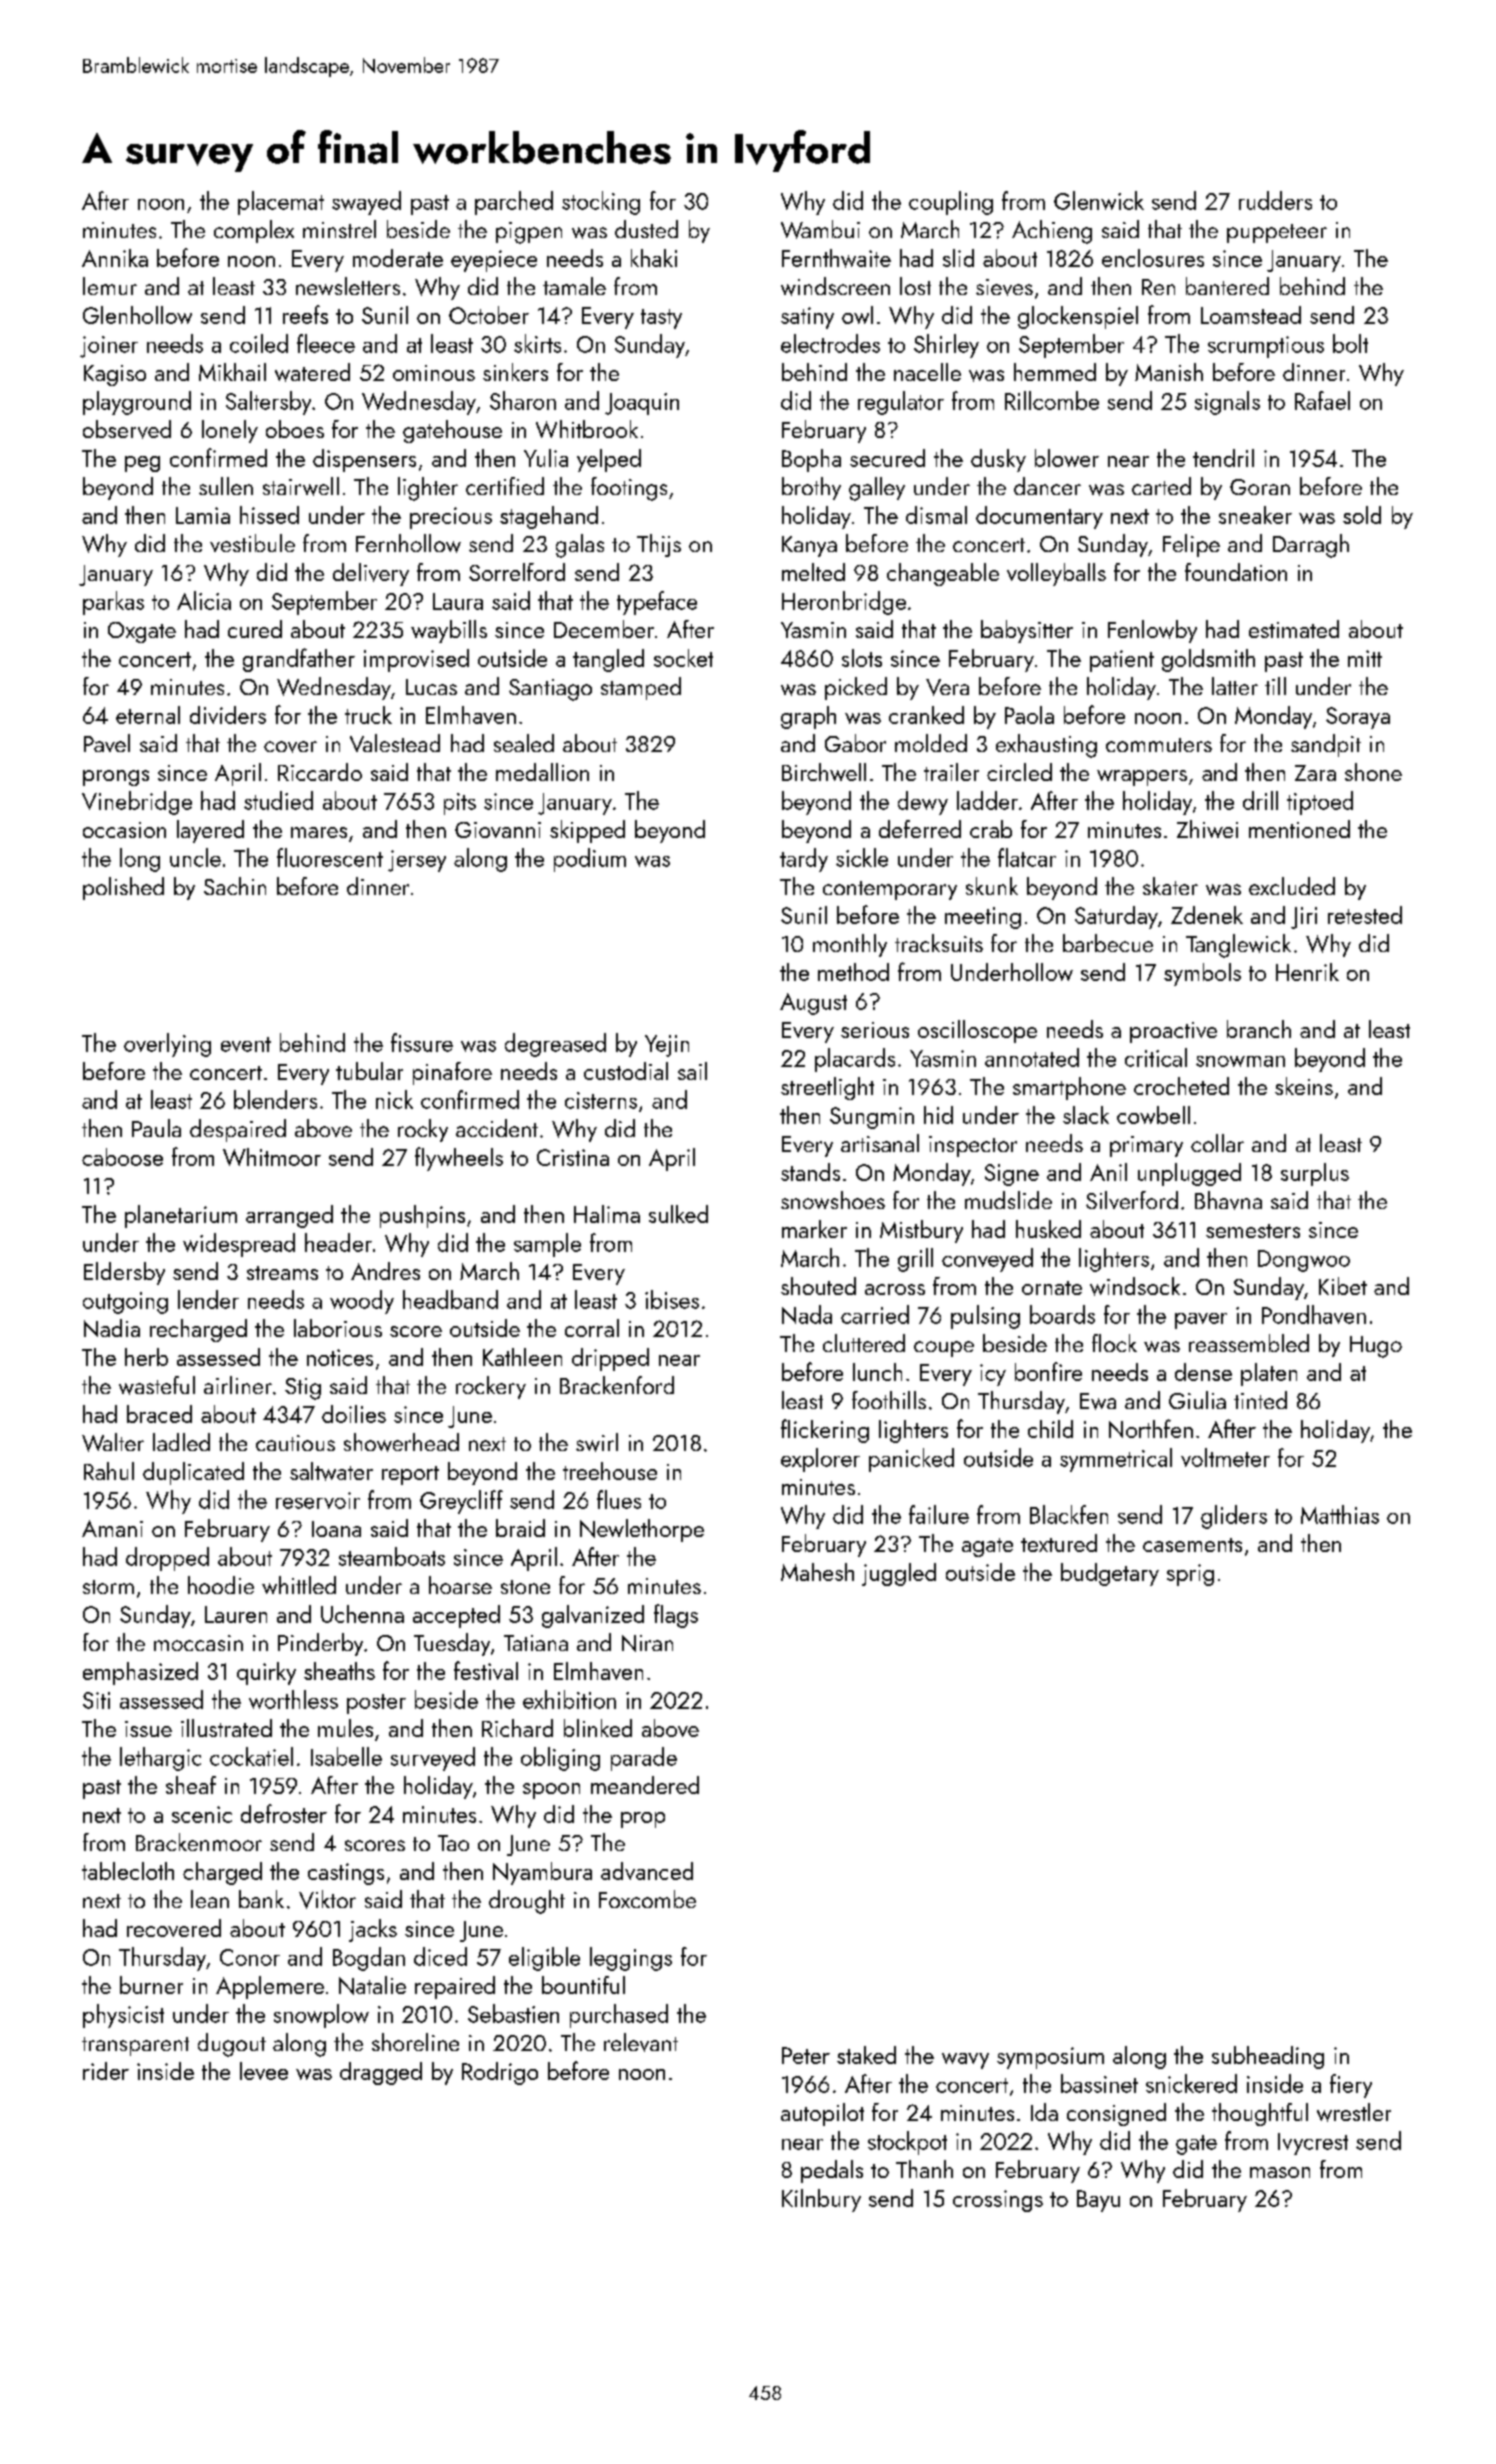 Image resolution: width=1496 pixels, height=2464 pixels. Describe the element at coordinates (866, 2055) in the document. I see `staked` at that location.
